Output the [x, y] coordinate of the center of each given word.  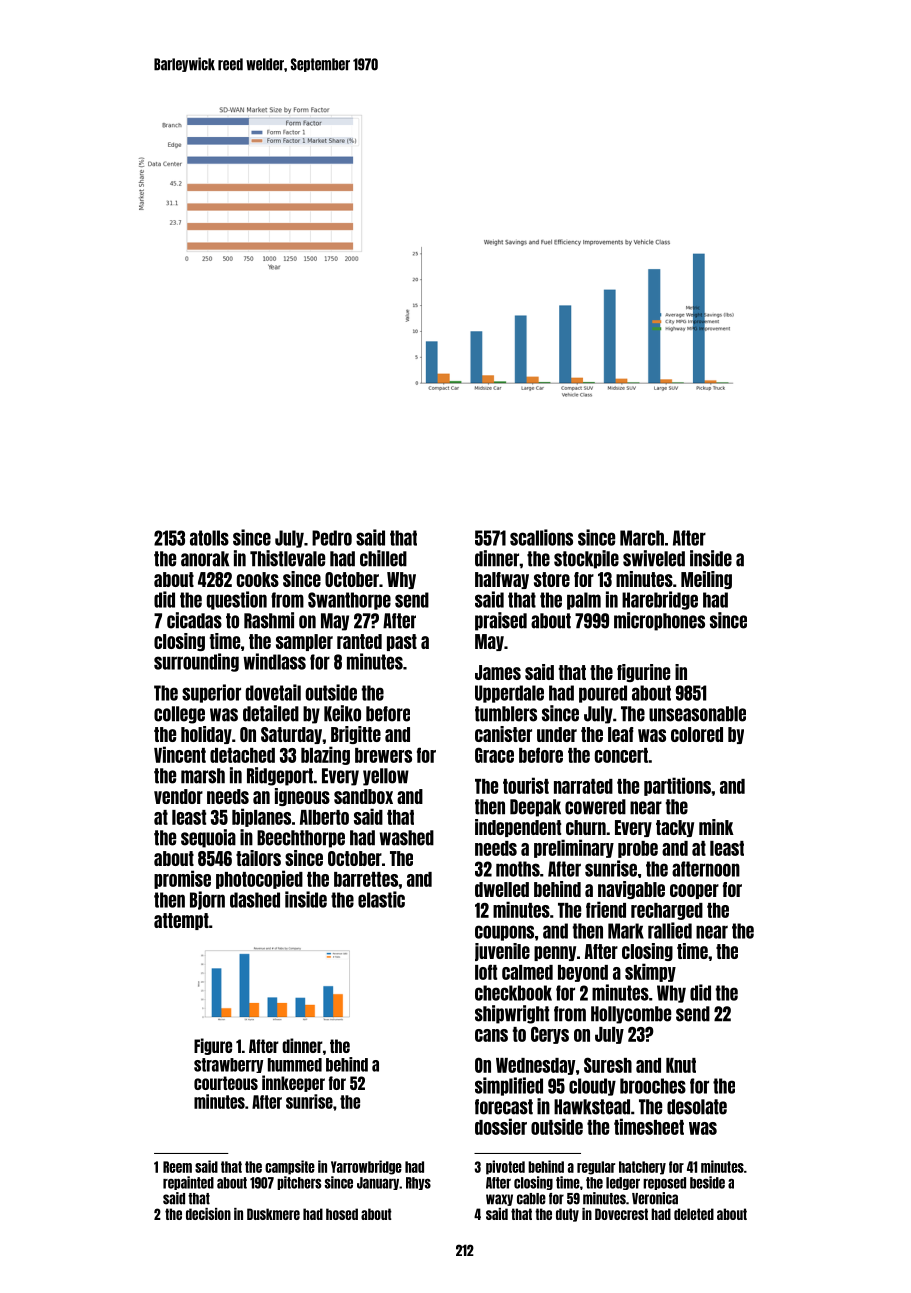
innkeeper [293, 1083]
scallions [541, 537]
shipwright [512, 1014]
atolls [209, 538]
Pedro [332, 538]
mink [716, 827]
